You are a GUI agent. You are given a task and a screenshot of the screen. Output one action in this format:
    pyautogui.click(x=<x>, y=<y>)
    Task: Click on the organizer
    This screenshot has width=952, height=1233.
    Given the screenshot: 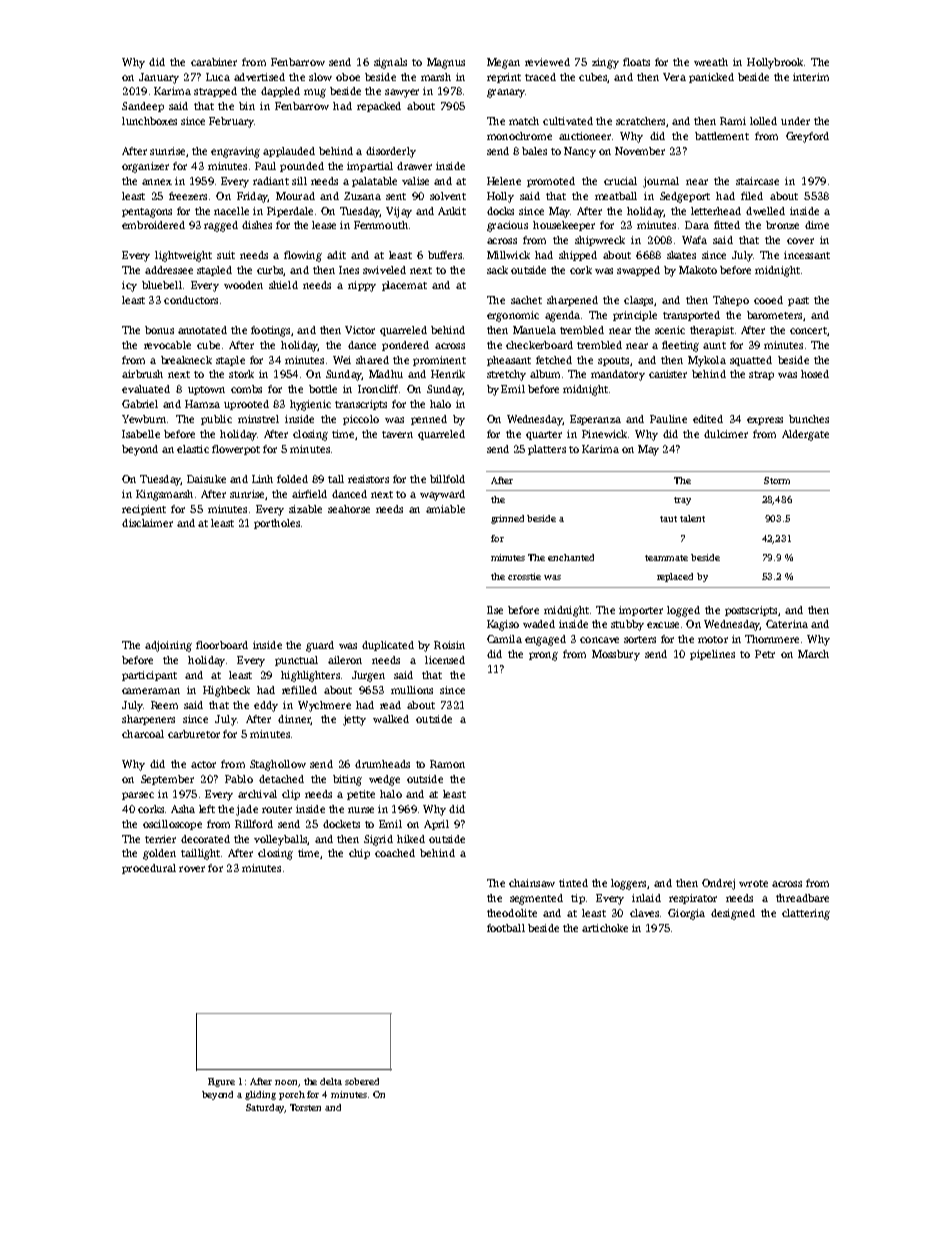 What is the action you would take?
    pyautogui.click(x=145, y=167)
